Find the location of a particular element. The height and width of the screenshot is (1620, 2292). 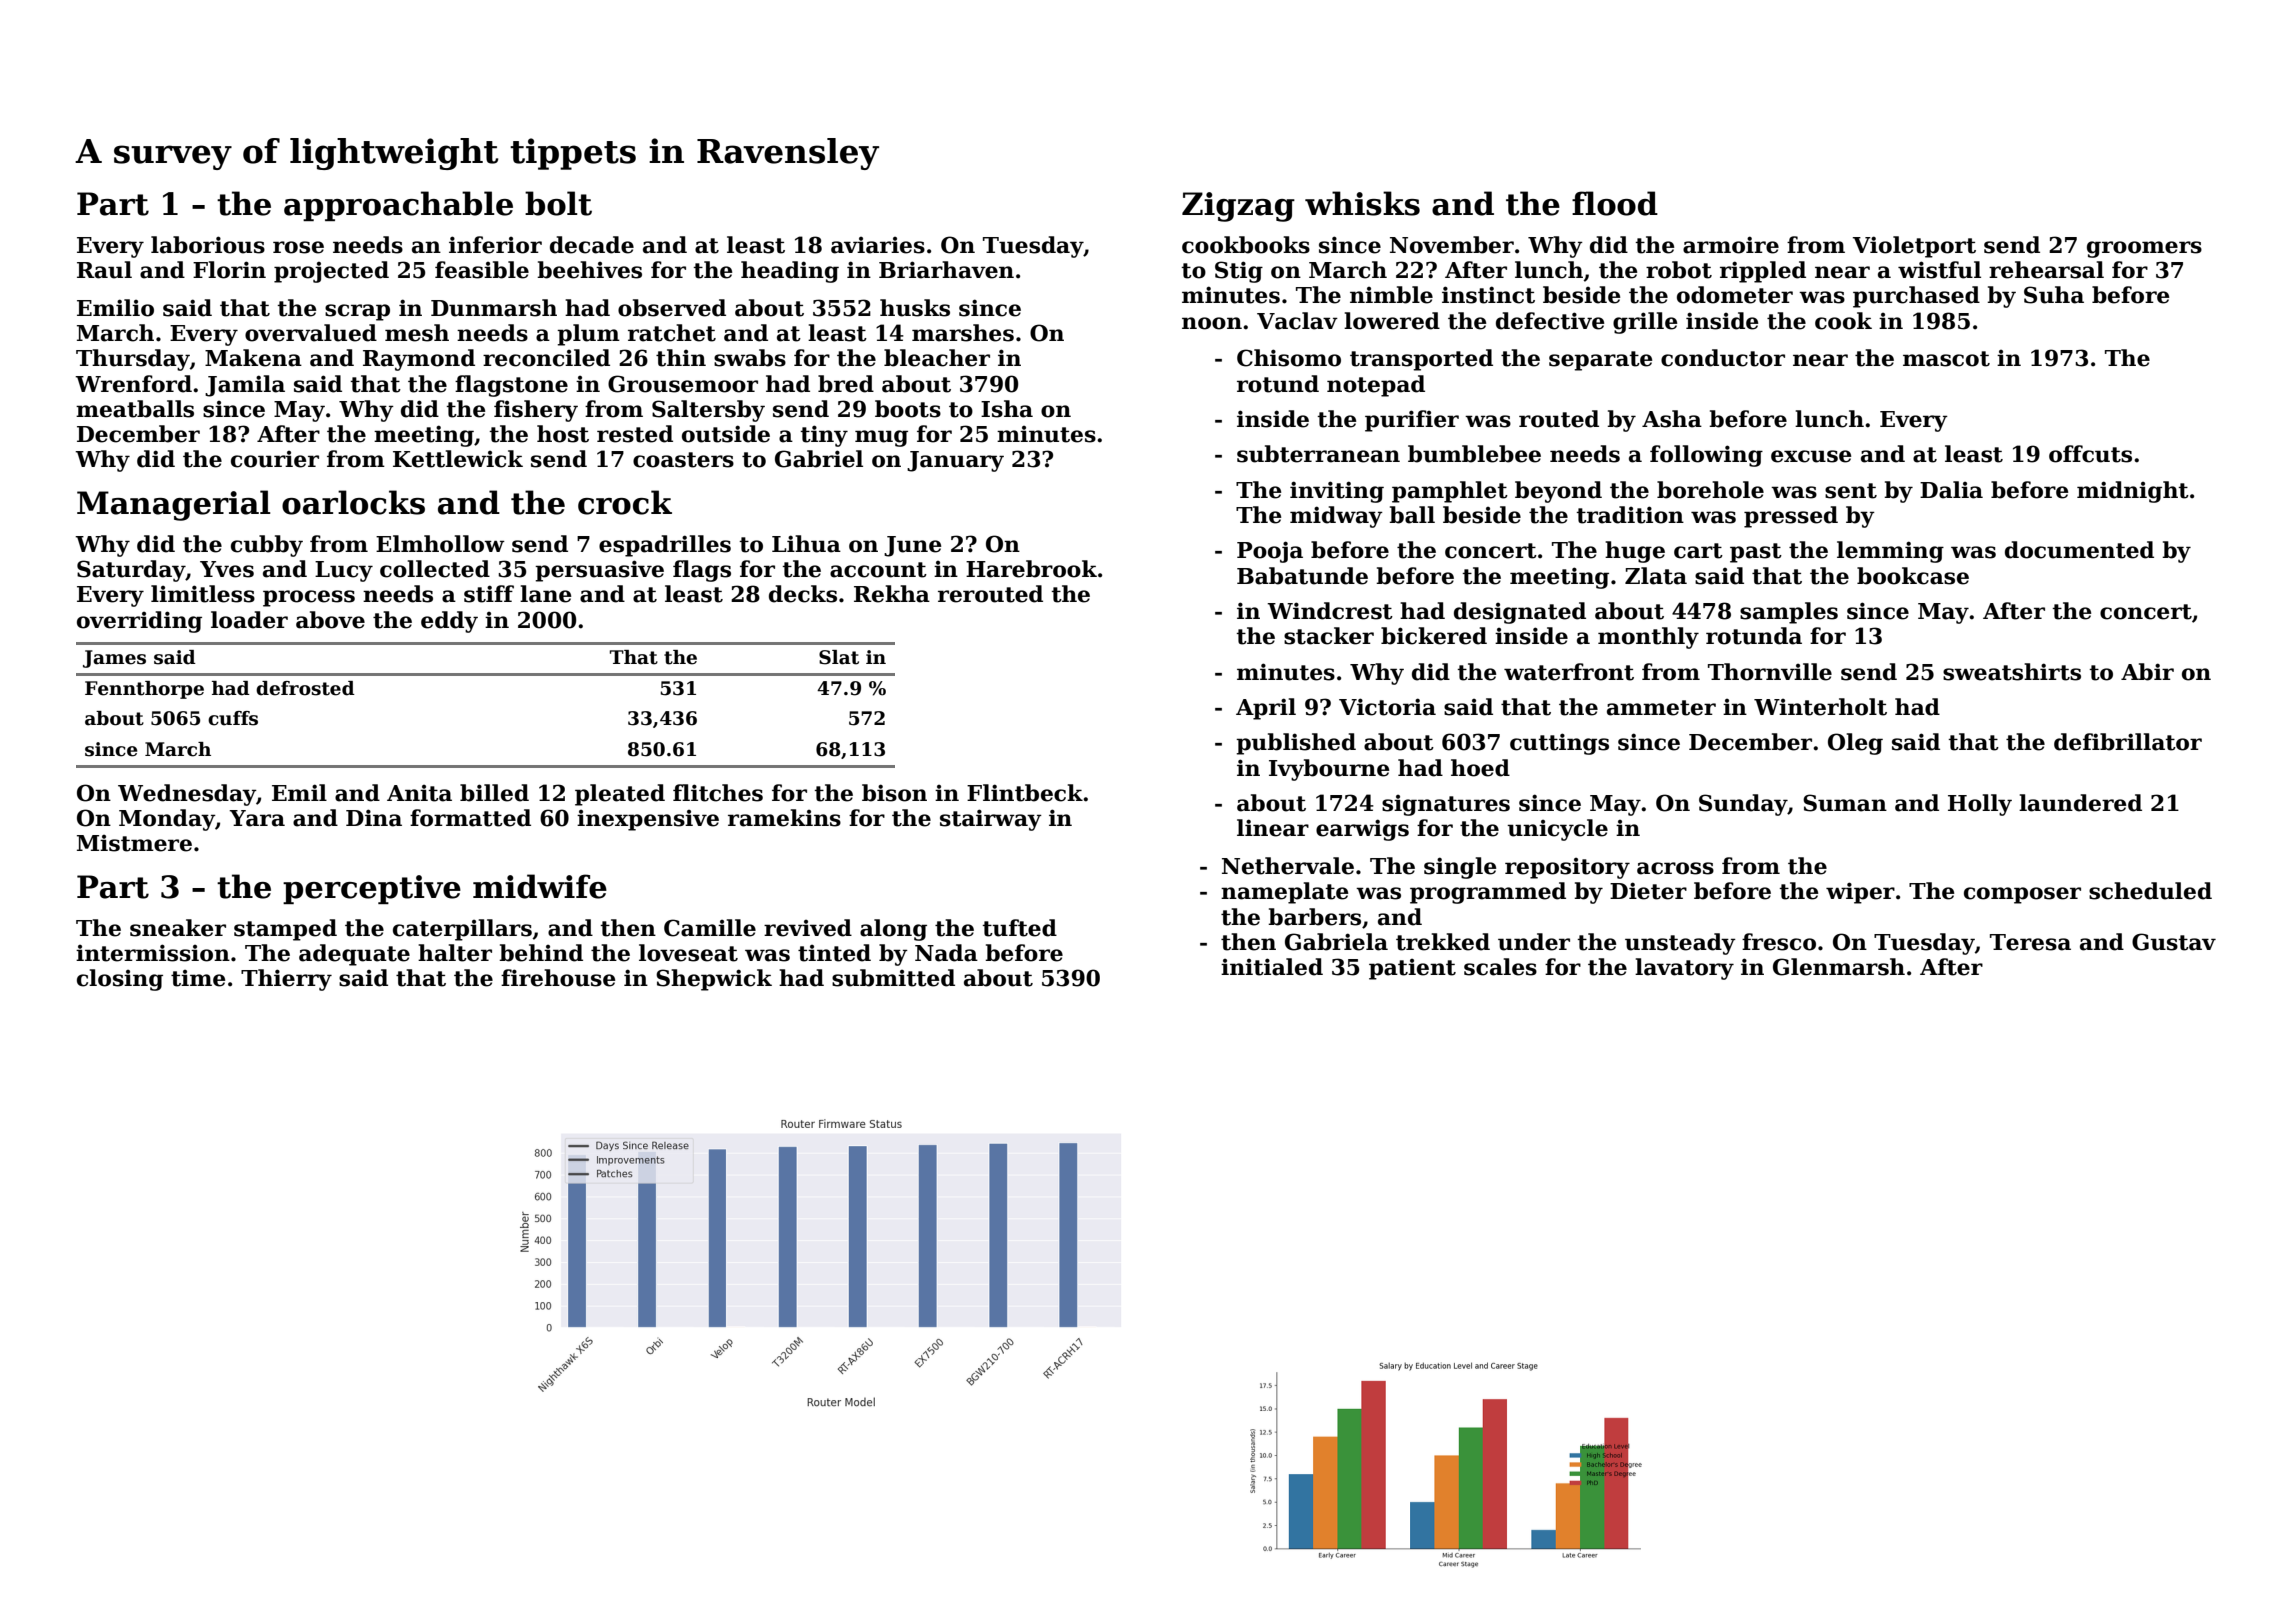

bumblebee is located at coordinates (1474, 454).
